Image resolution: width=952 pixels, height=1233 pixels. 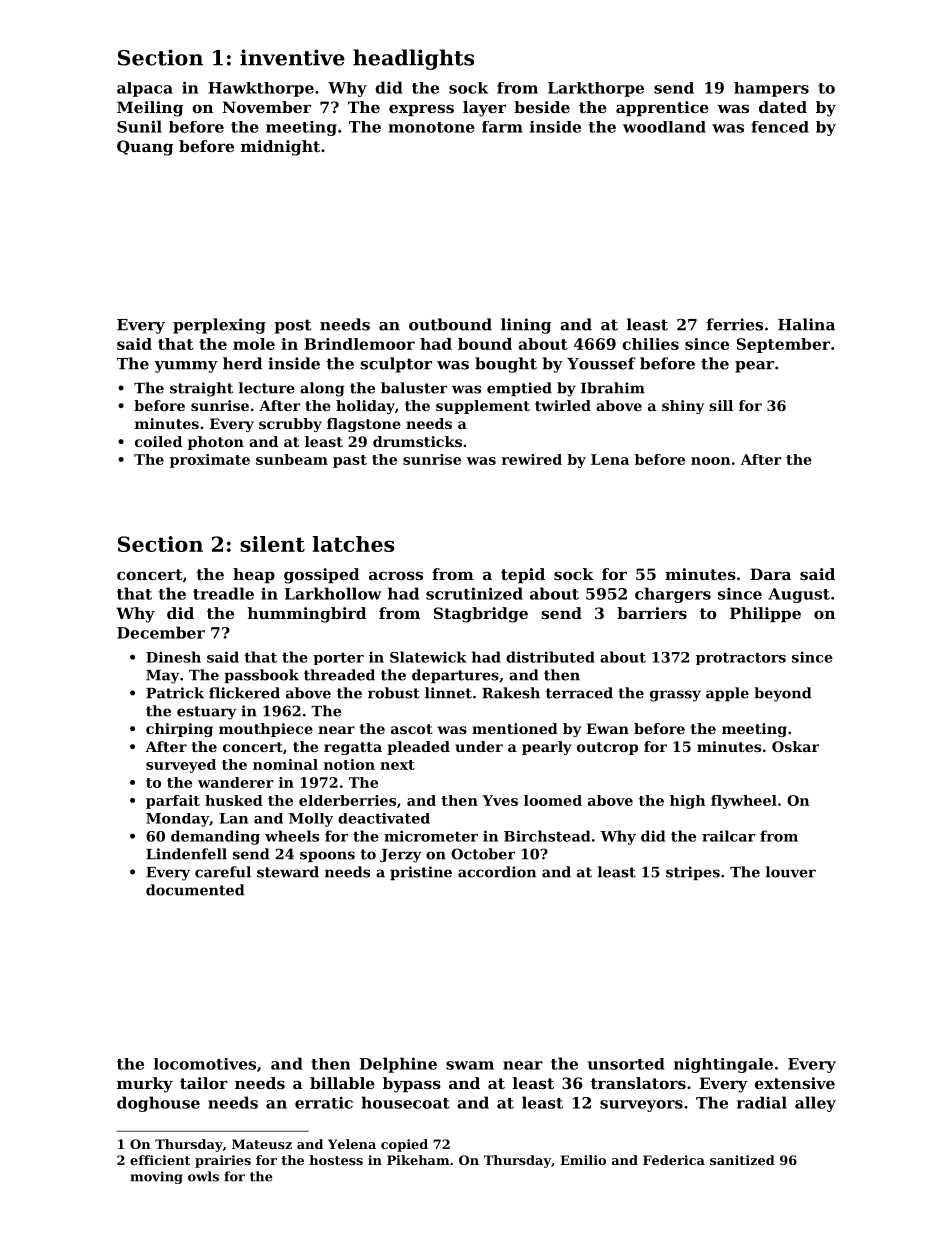 I want to click on rewired, so click(x=532, y=459).
